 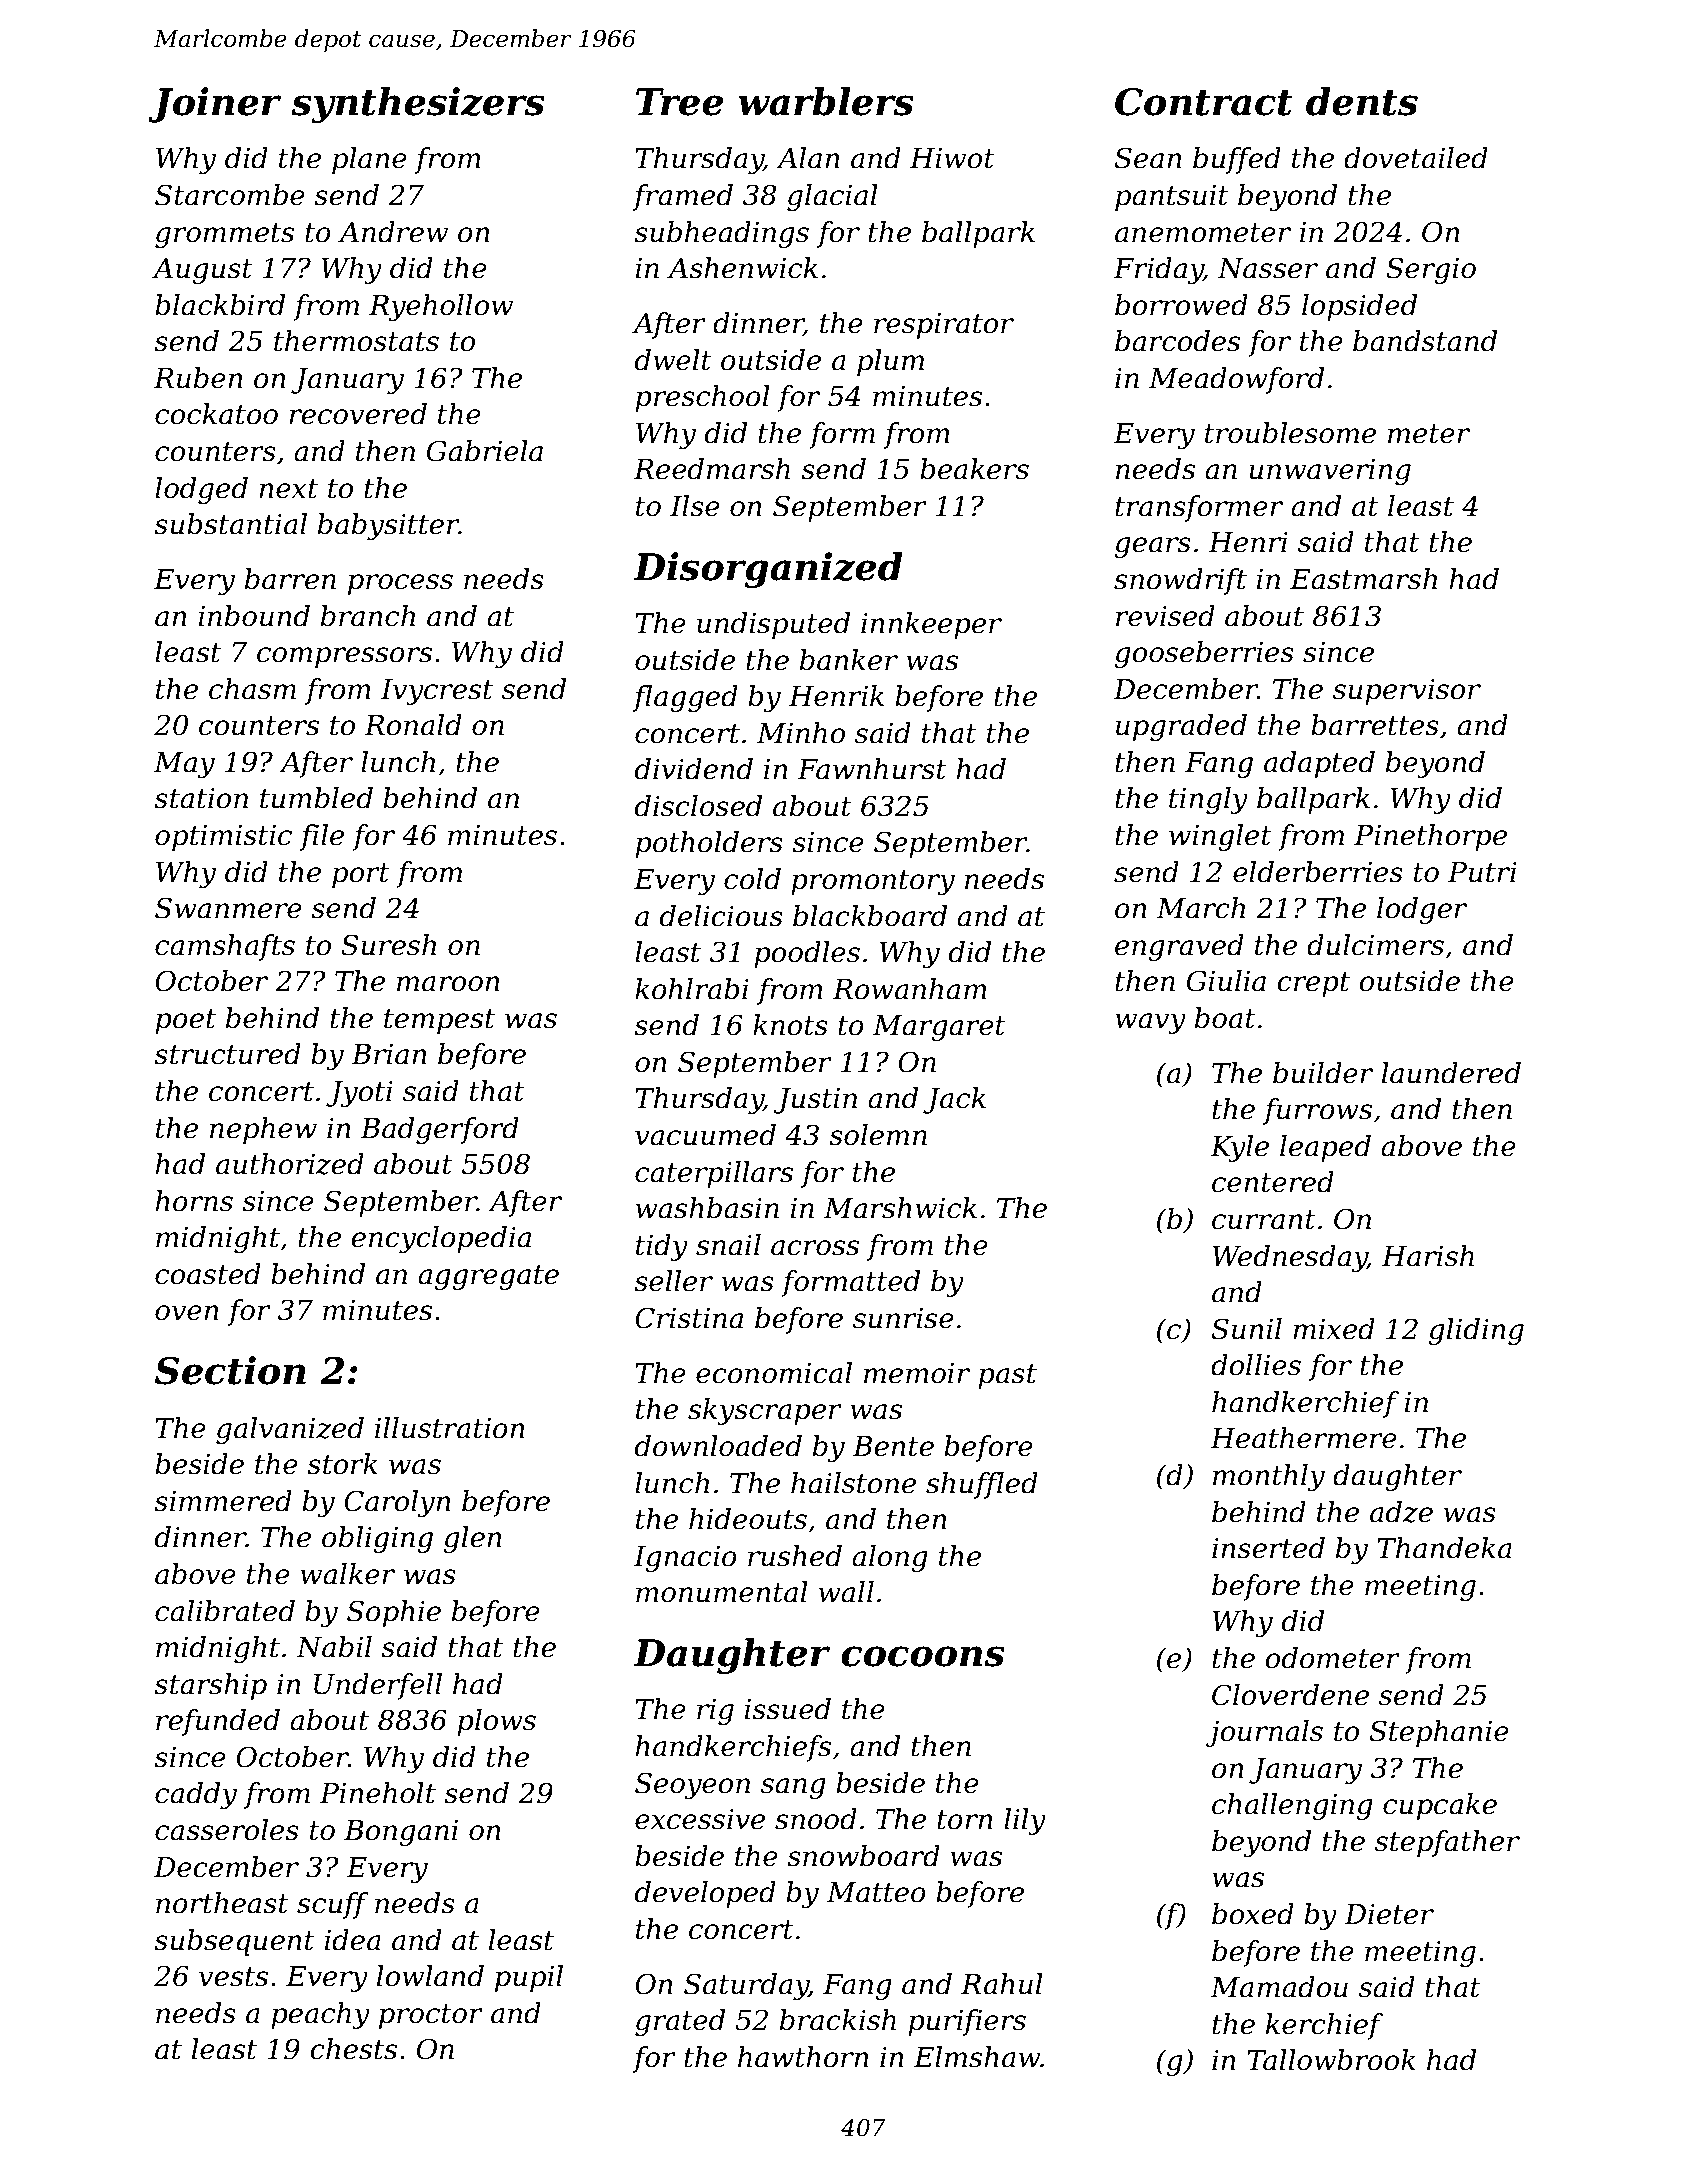 What do you see at coordinates (680, 2022) in the page?
I see `grated` at bounding box center [680, 2022].
